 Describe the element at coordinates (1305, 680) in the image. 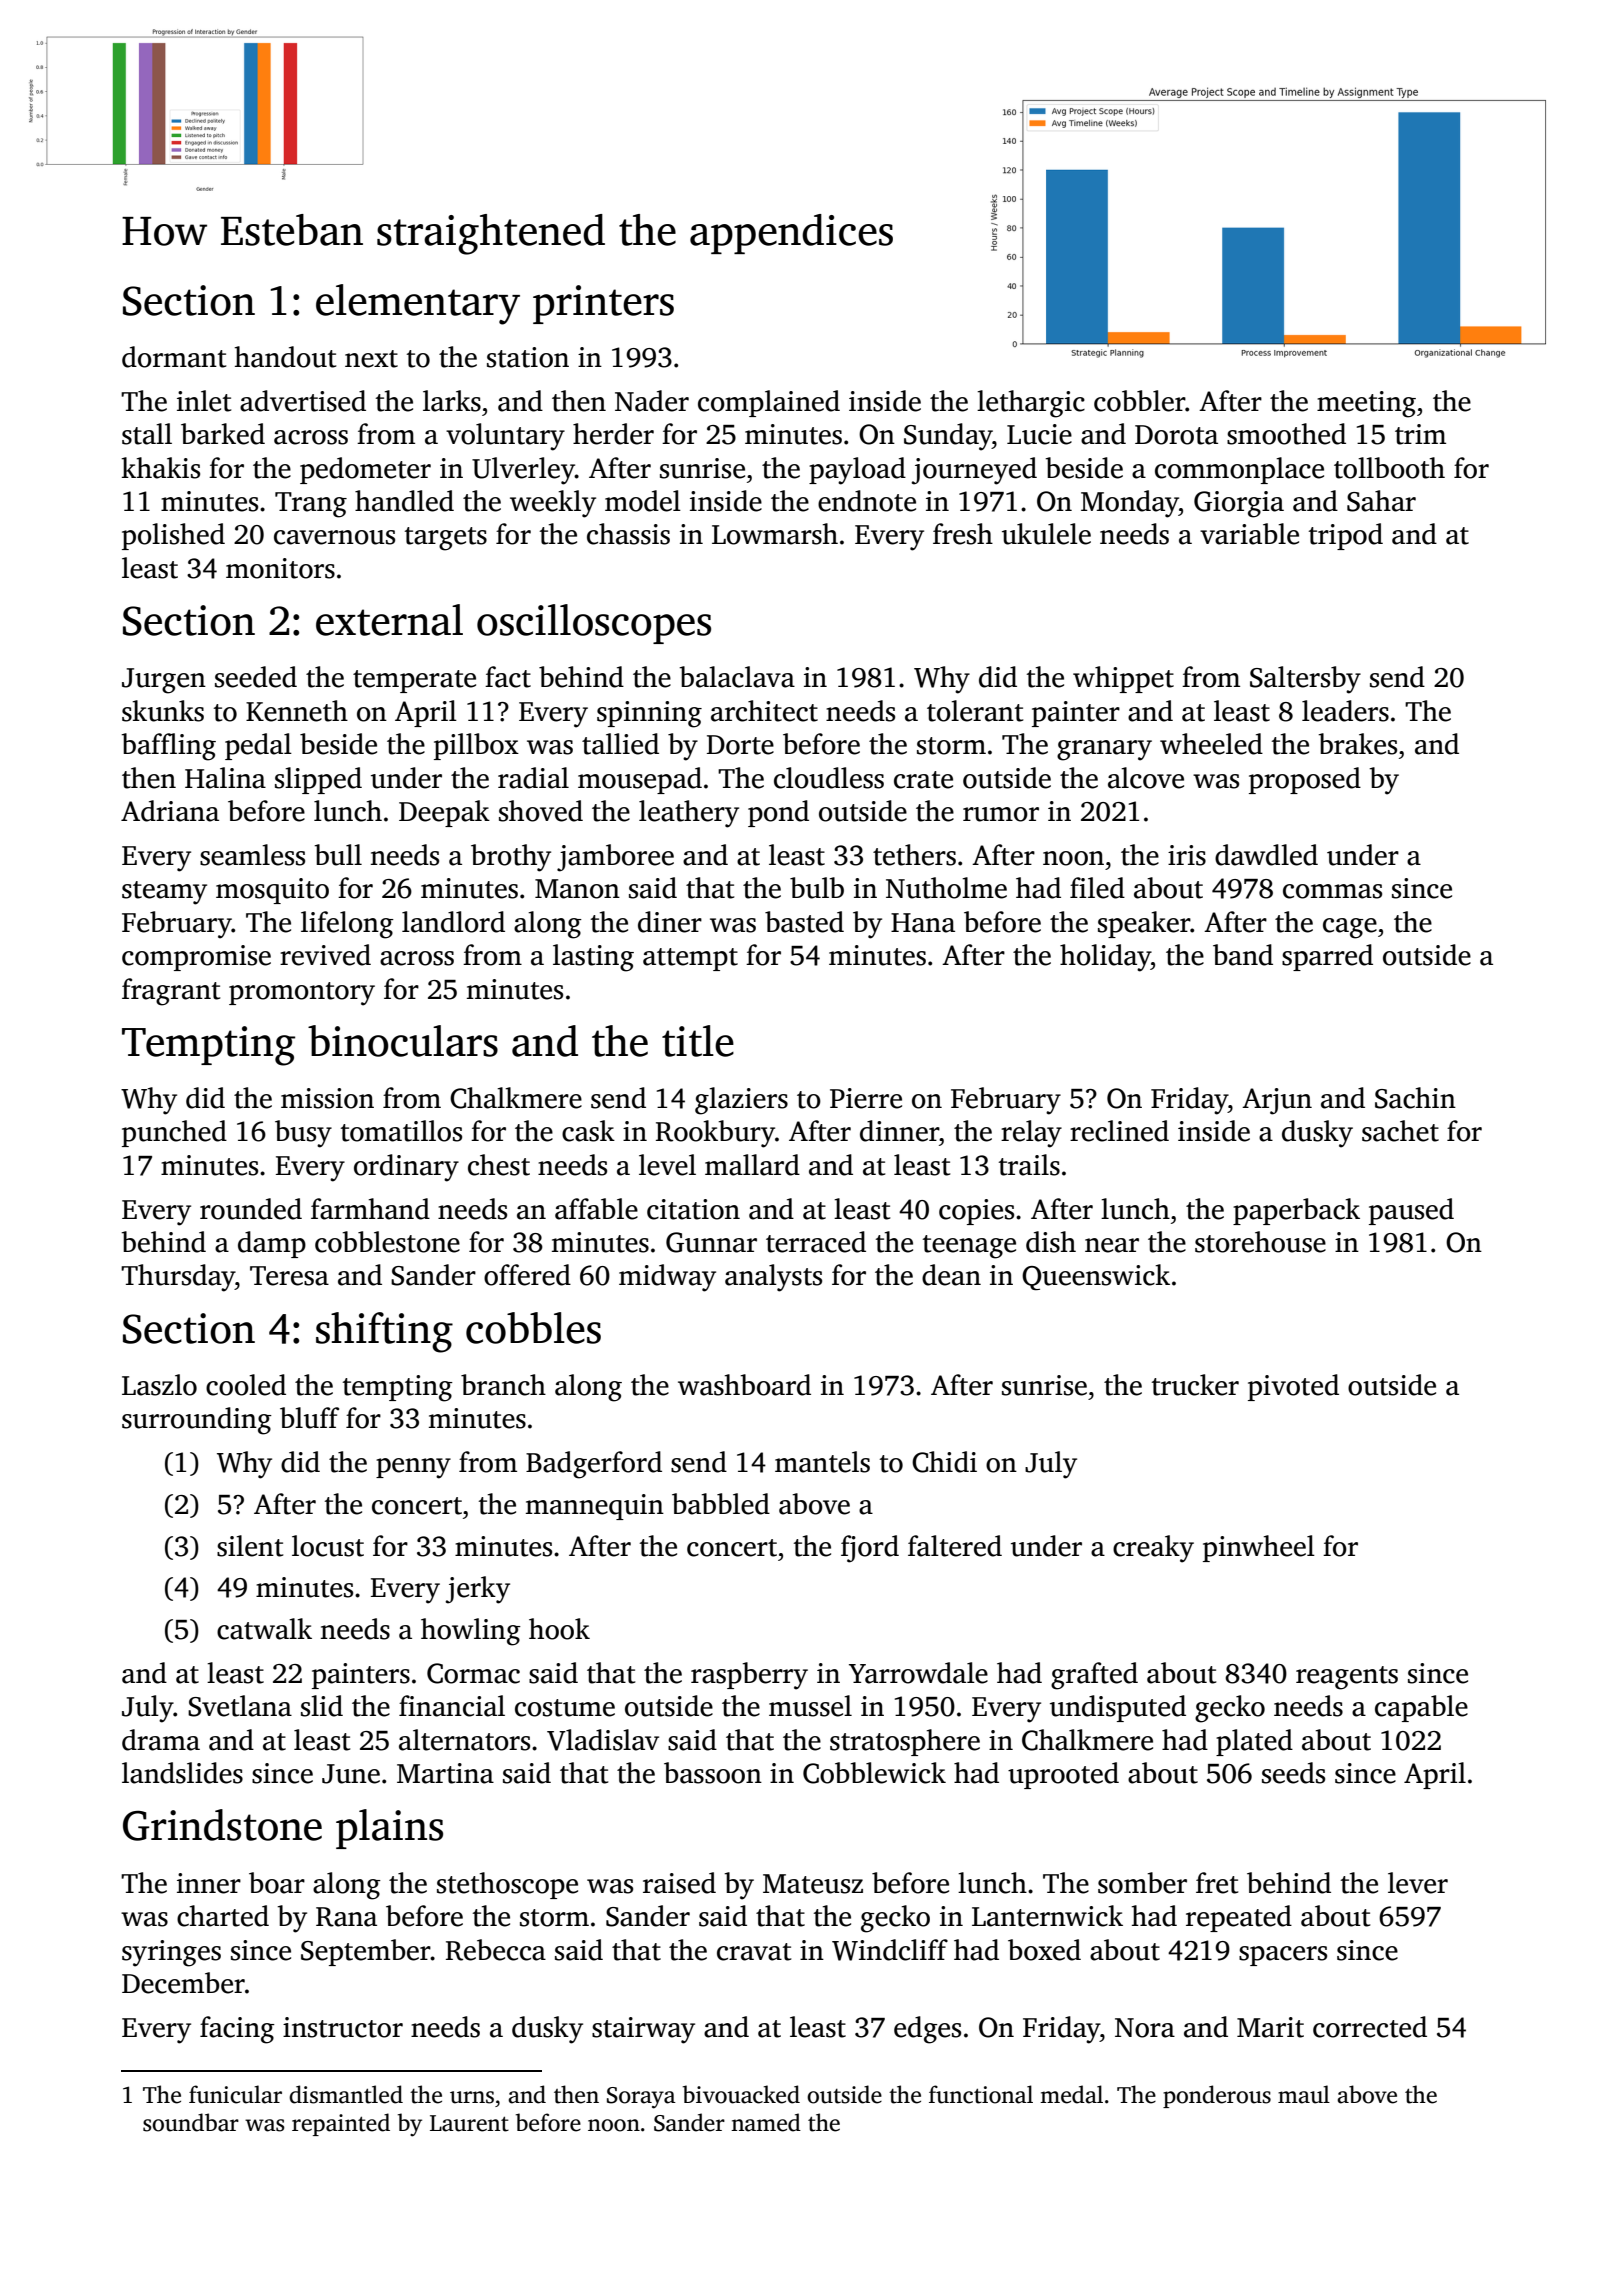

I see `Saltersby` at that location.
